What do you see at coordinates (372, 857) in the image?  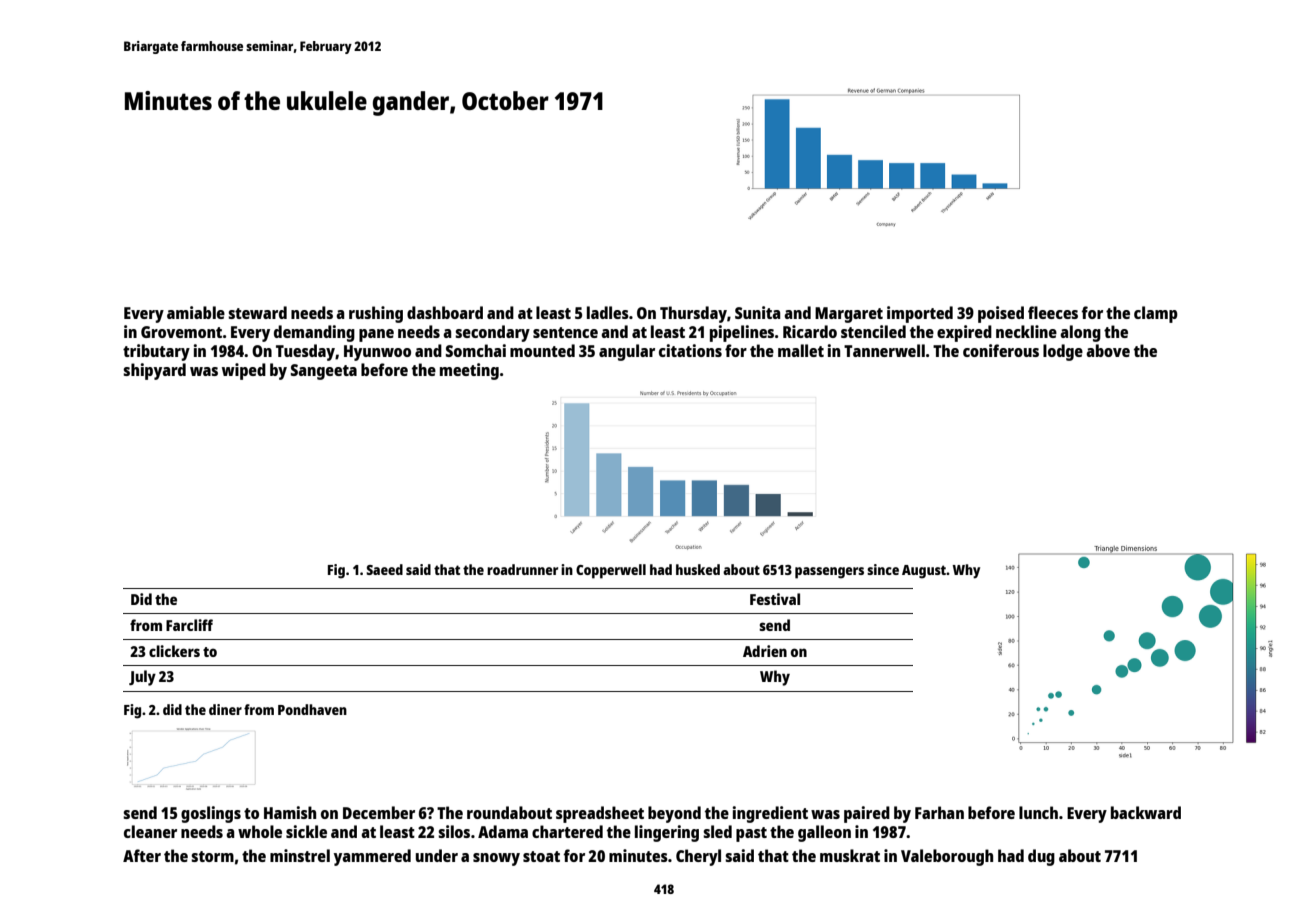 I see `yammered` at bounding box center [372, 857].
